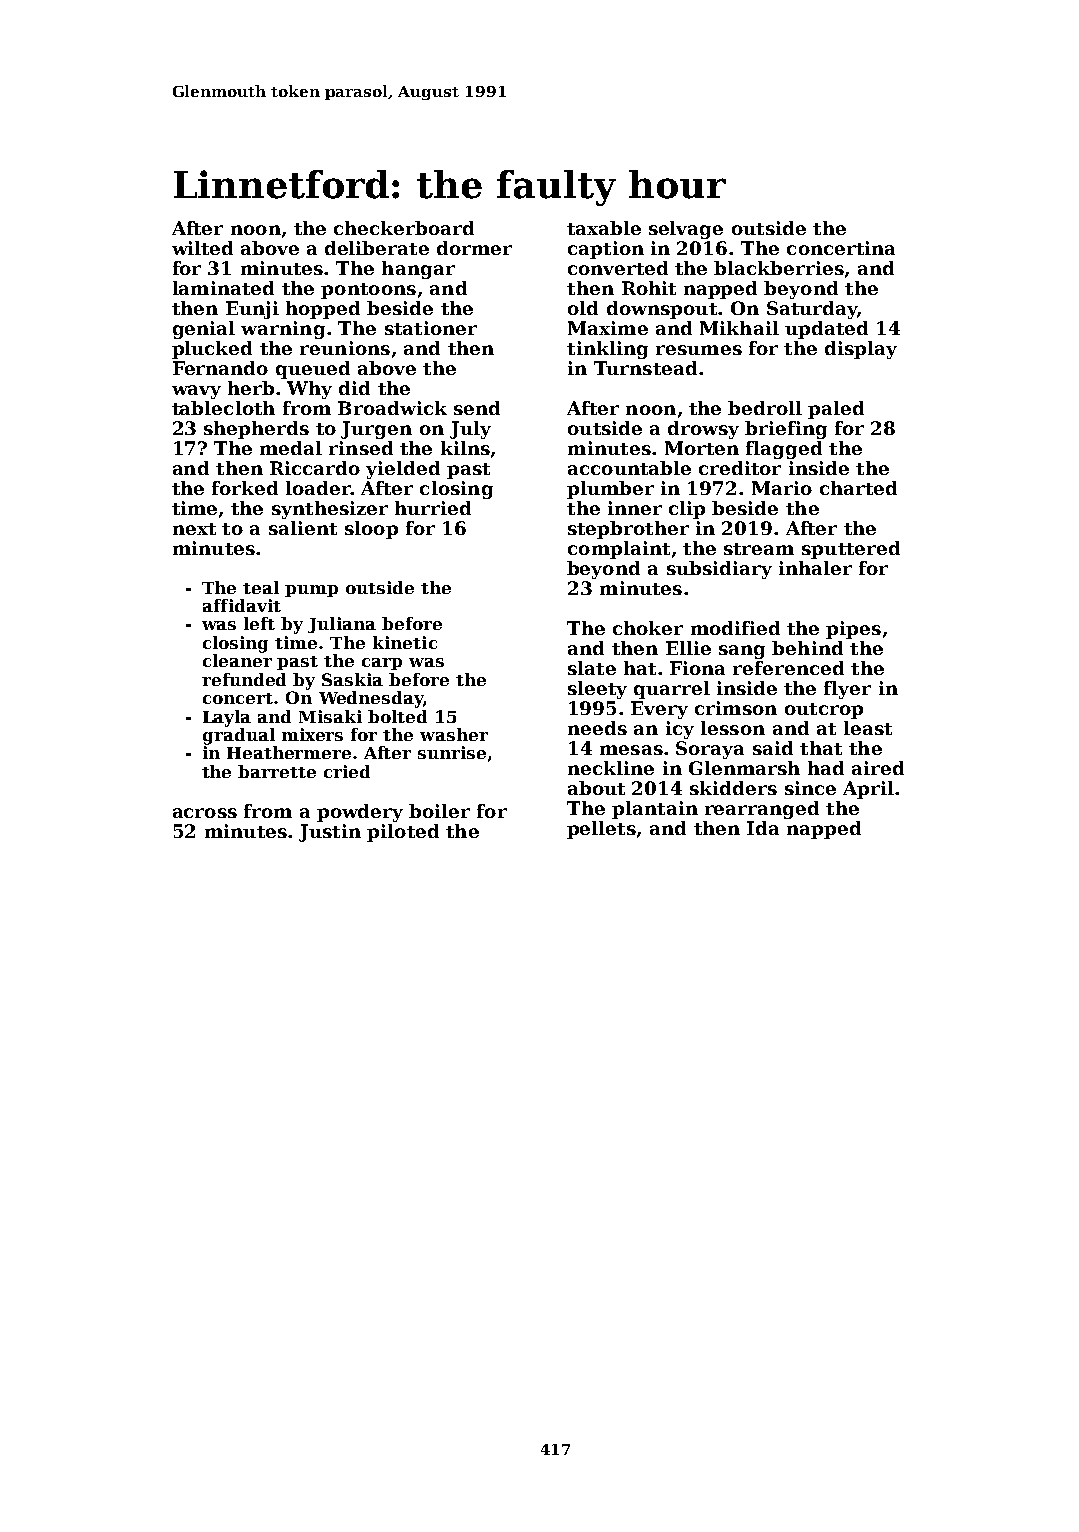 This screenshot has height=1532, width=1079. What do you see at coordinates (826, 330) in the screenshot?
I see `updated` at bounding box center [826, 330].
